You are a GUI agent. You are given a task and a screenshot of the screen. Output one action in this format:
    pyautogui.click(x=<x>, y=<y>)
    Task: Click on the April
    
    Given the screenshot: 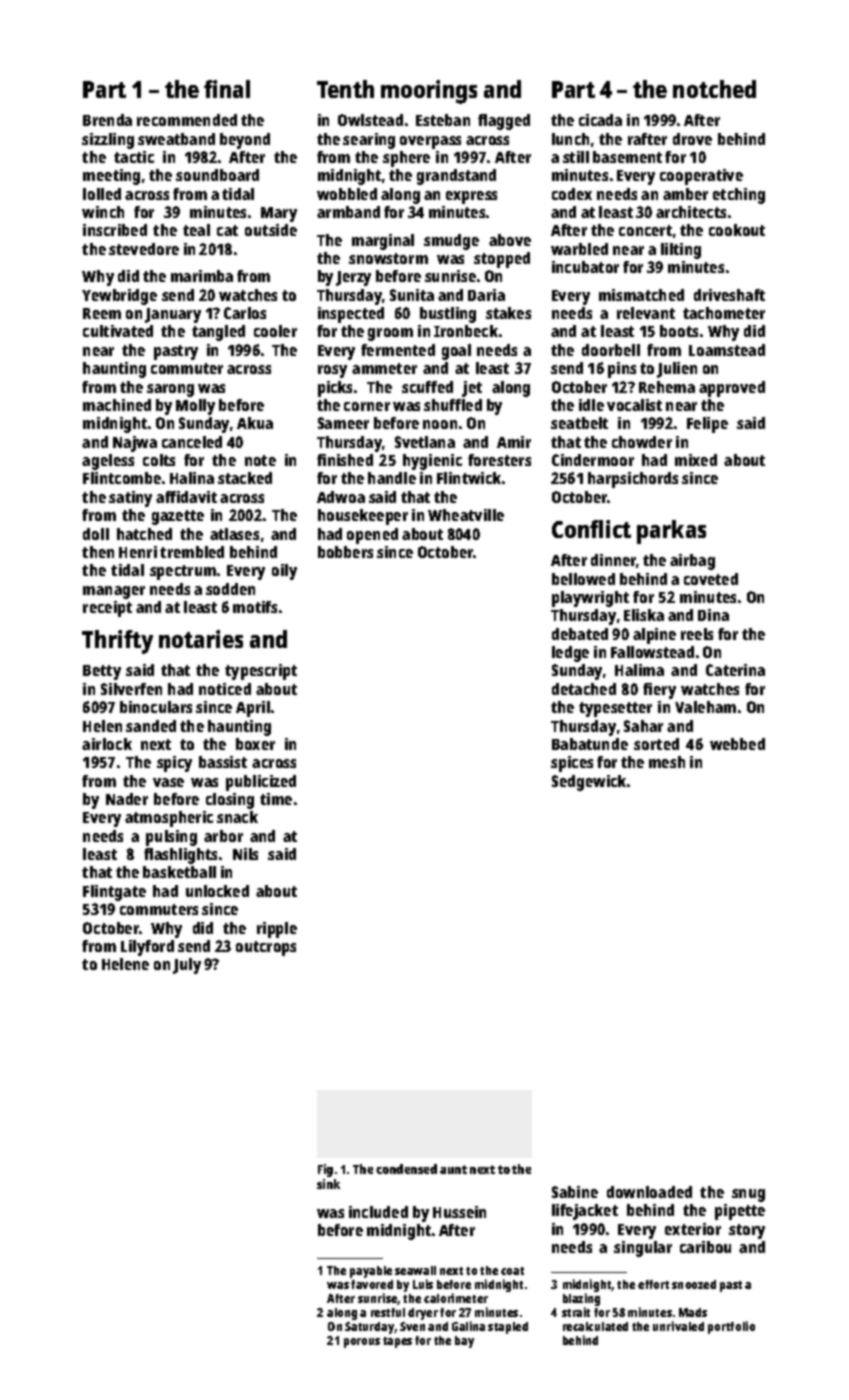 What is the action you would take?
    pyautogui.click(x=253, y=709)
